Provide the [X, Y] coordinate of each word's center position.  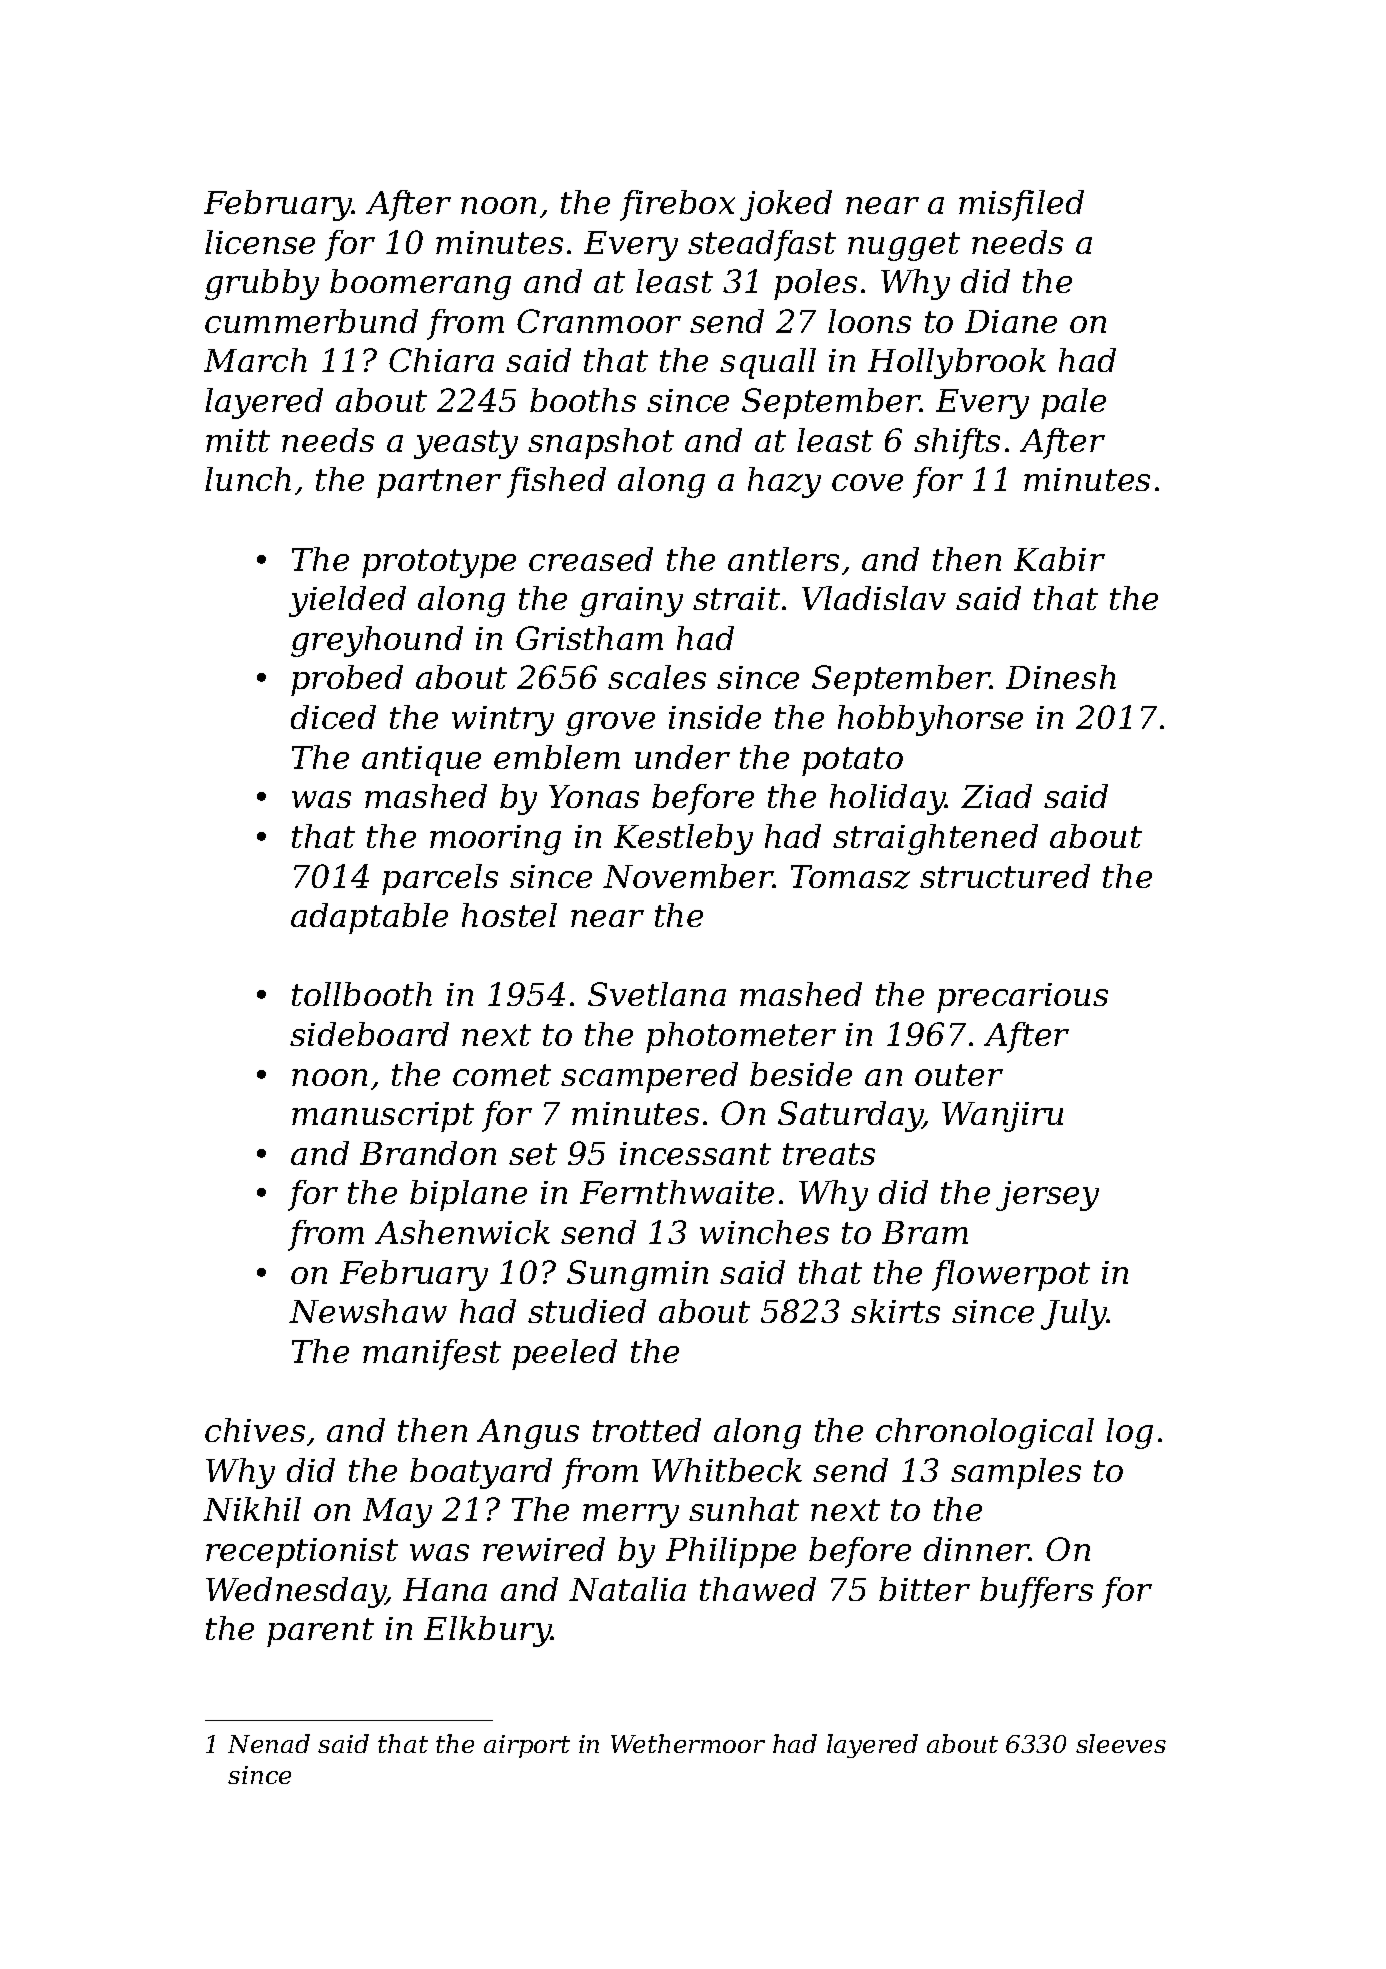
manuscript [383, 1117]
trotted [647, 1430]
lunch [248, 479]
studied [587, 1311]
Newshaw [368, 1311]
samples [1016, 1473]
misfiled [1021, 205]
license [260, 242]
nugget [904, 246]
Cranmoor [599, 321]
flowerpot [1011, 1275]
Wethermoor [688, 1743]
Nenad [269, 1743]
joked [786, 205]
